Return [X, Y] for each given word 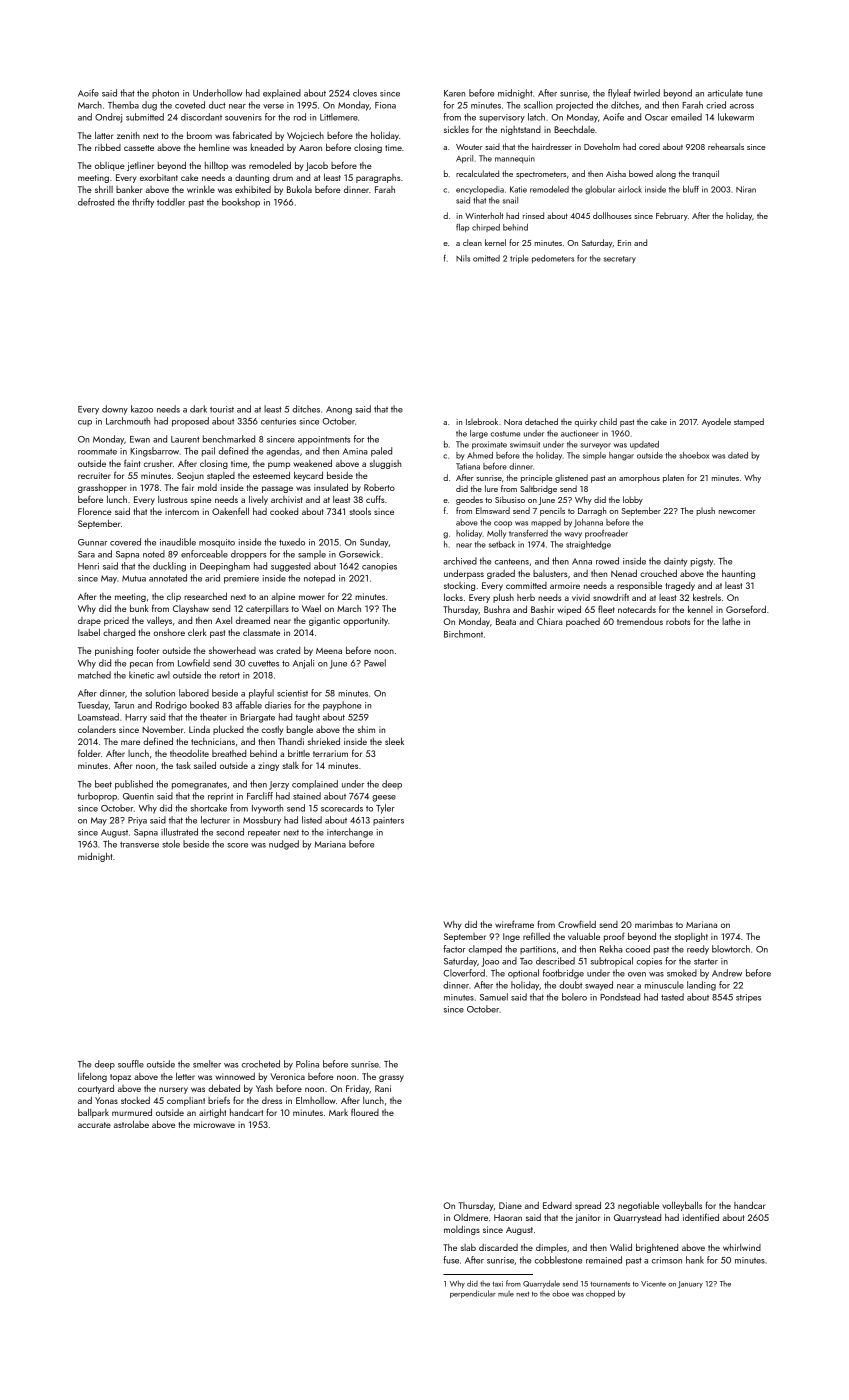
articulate [725, 93]
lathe [731, 621]
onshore [169, 632]
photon [165, 93]
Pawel [375, 663]
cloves [365, 93]
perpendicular [473, 1294]
